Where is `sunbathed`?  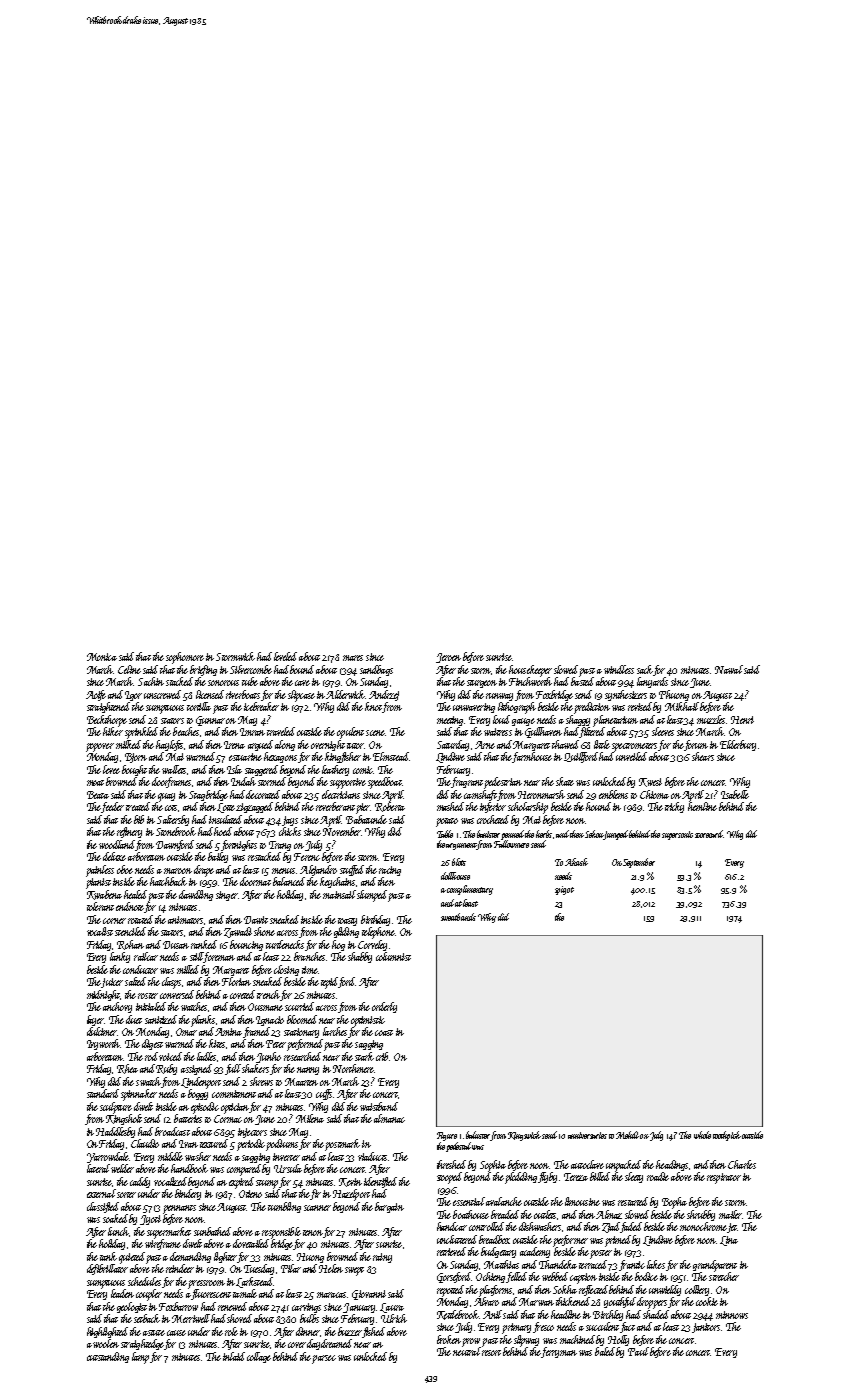
sunbathed is located at coordinates (212, 1231).
